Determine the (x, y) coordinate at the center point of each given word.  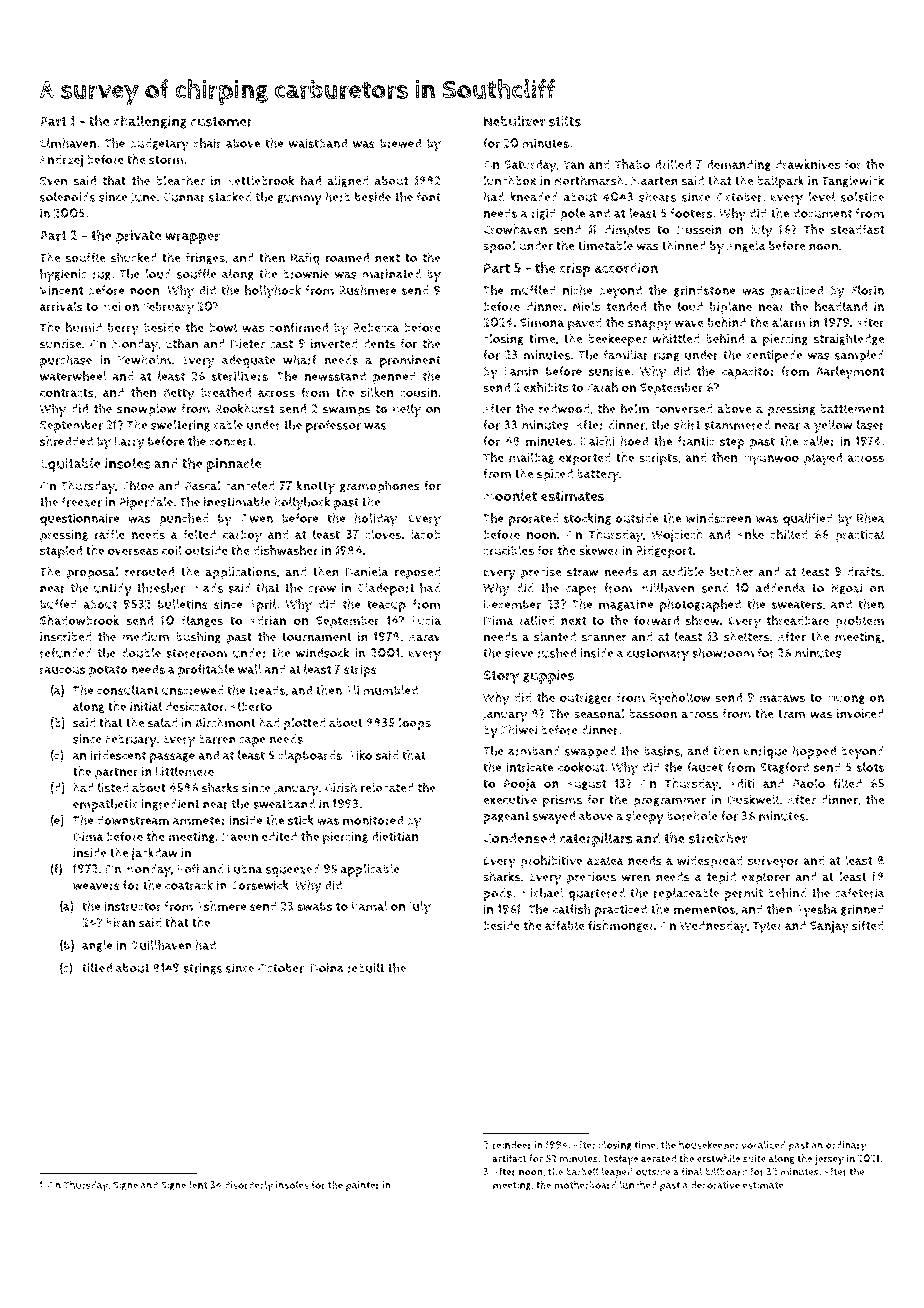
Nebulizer (514, 121)
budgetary (159, 145)
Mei (111, 306)
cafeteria (860, 893)
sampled (859, 356)
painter (363, 1186)
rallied (537, 620)
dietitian (394, 836)
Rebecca (376, 327)
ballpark (780, 182)
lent (198, 1185)
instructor (133, 906)
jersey (829, 1159)
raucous (62, 670)
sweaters (797, 604)
